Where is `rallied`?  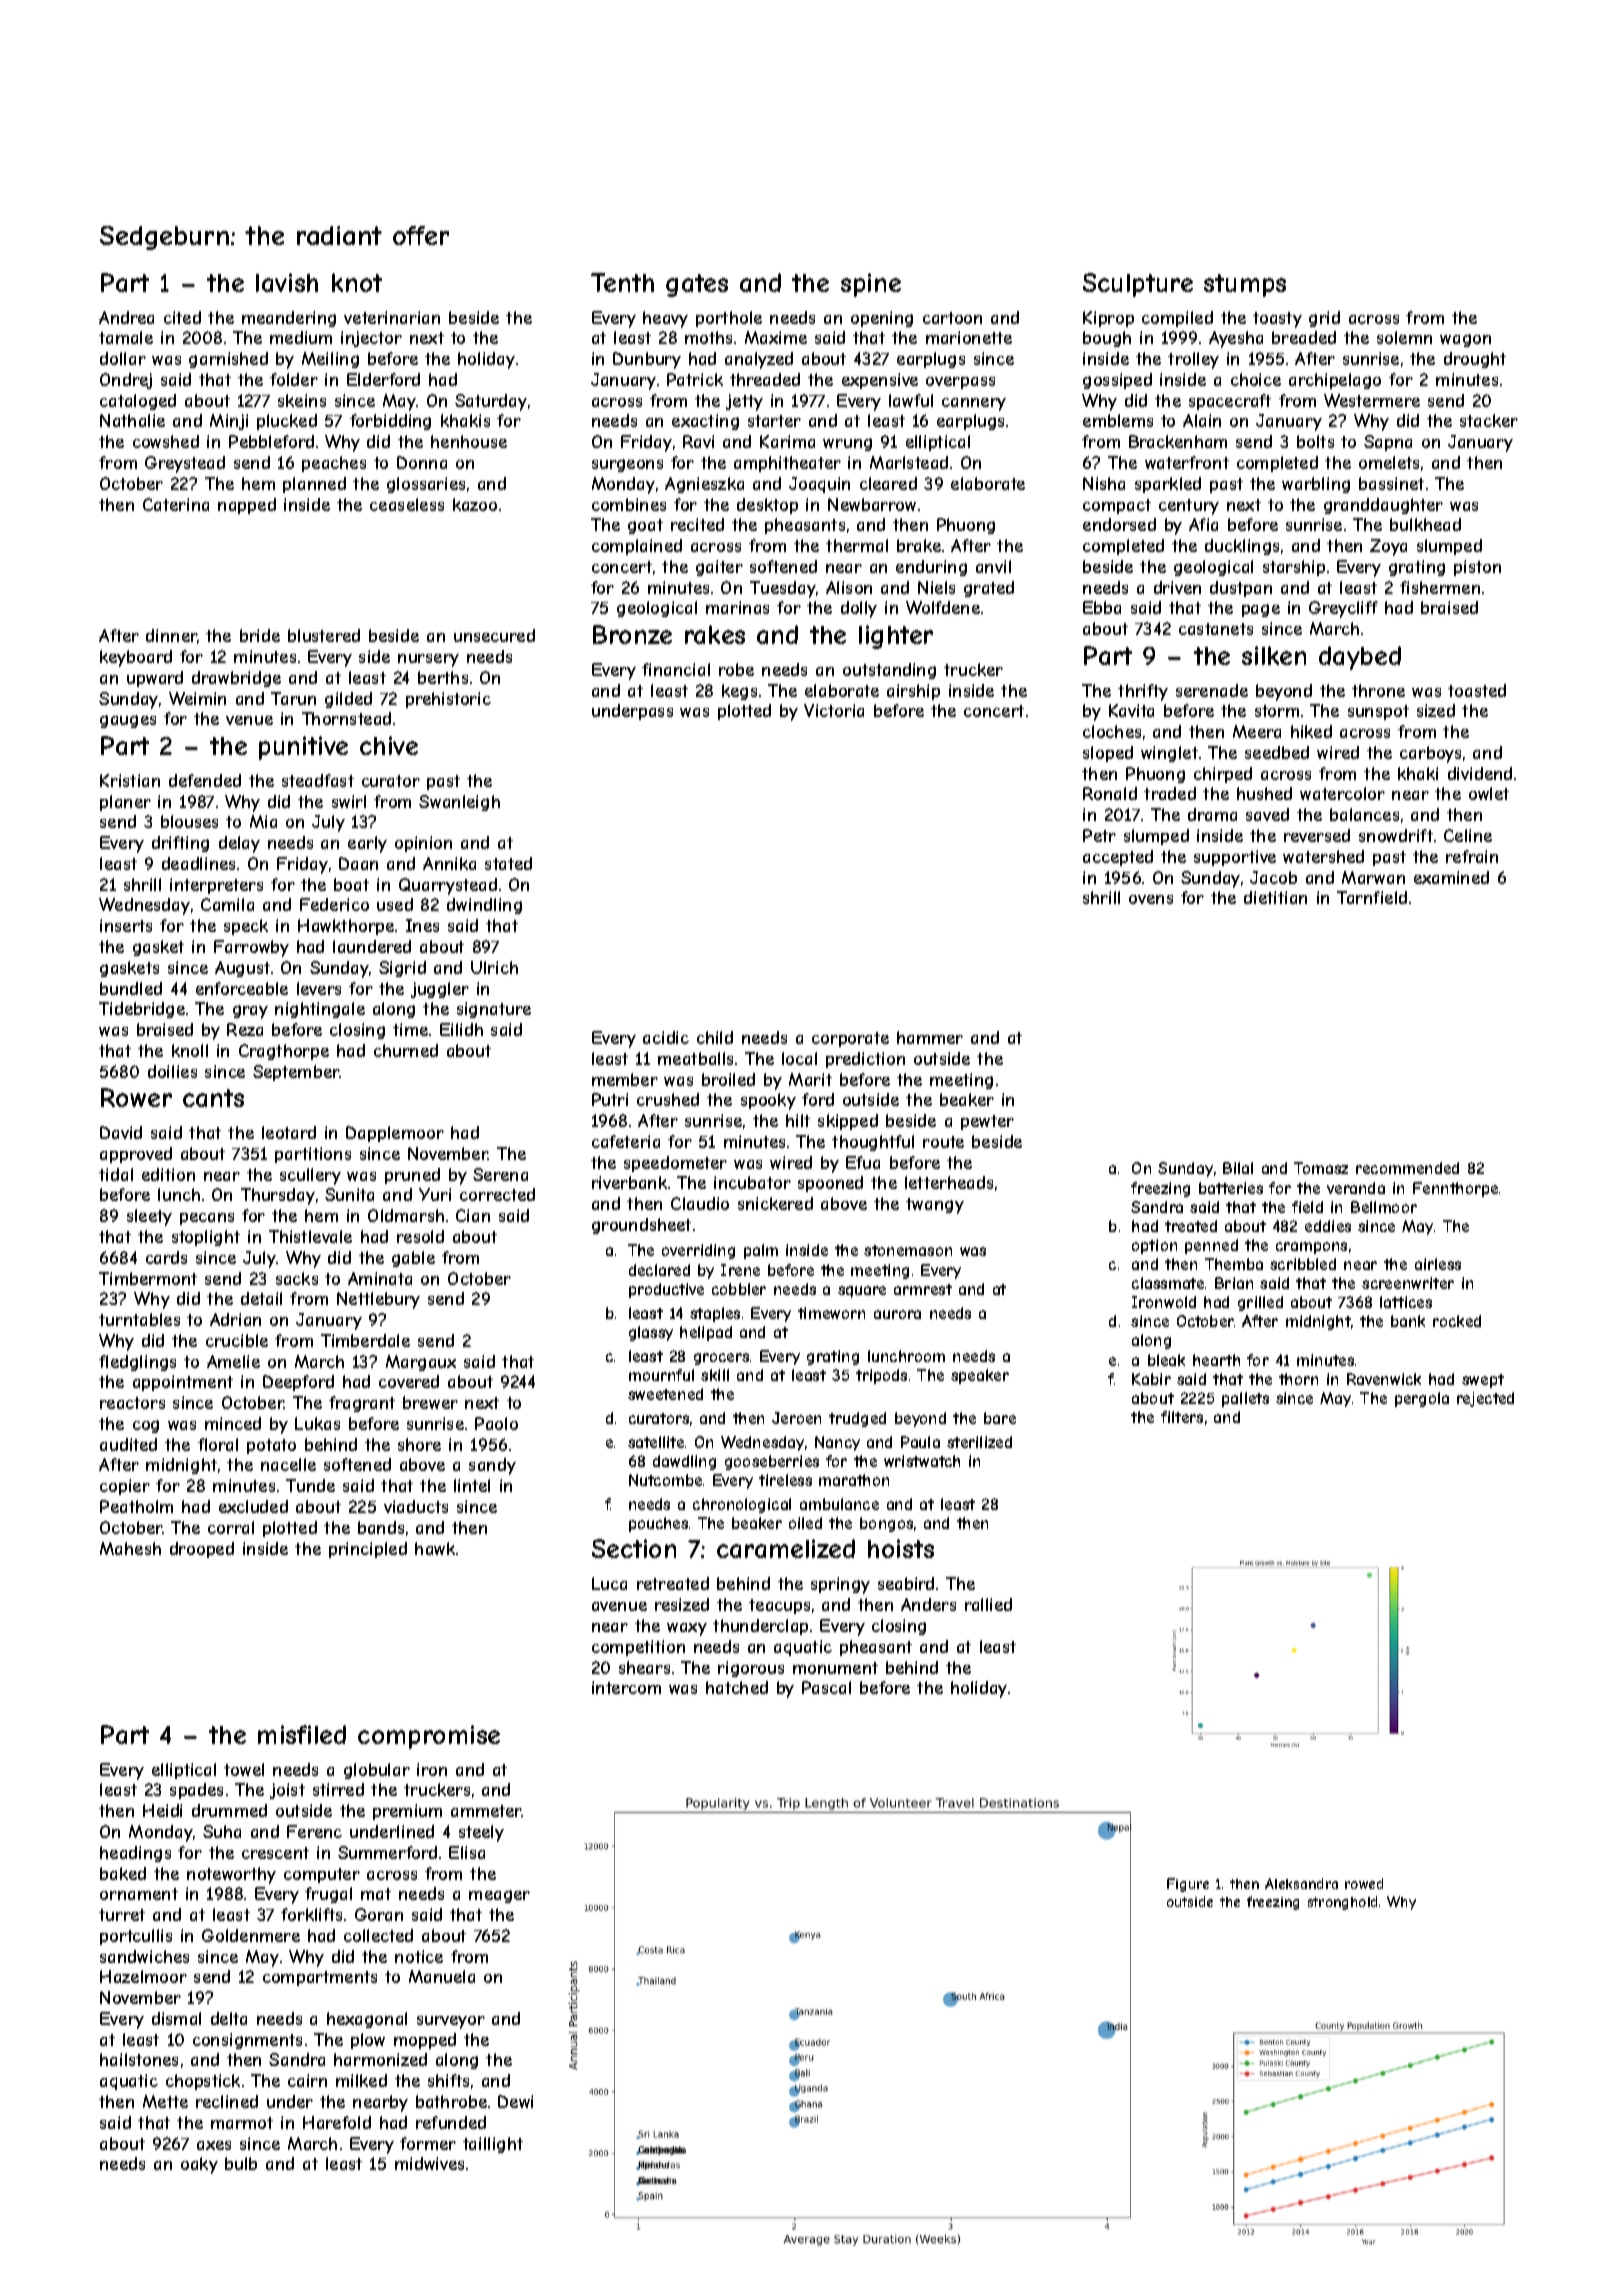
rallied is located at coordinates (988, 1604).
